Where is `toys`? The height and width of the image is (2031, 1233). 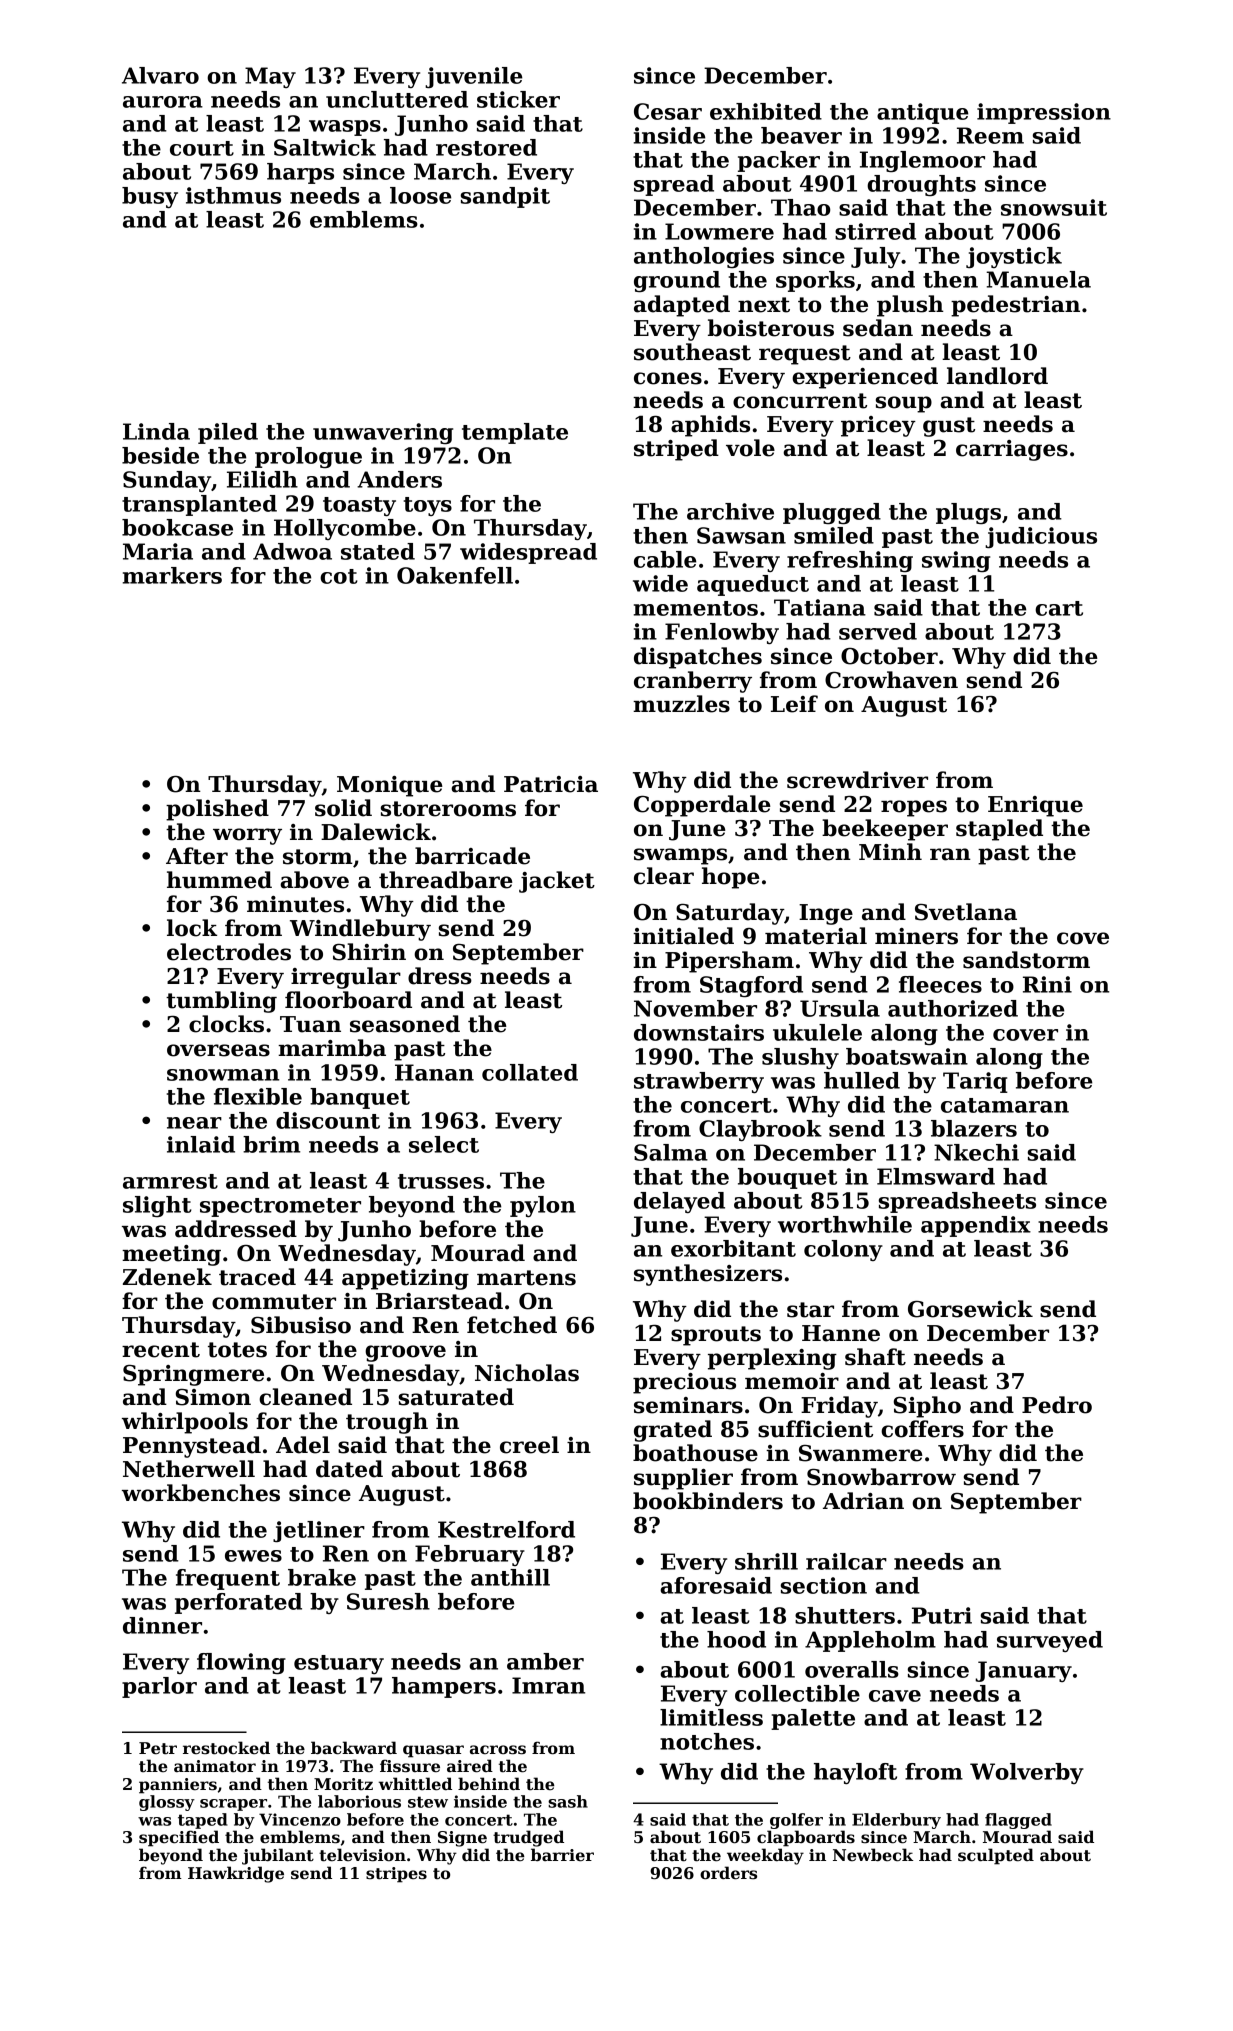
toys is located at coordinates (428, 506).
